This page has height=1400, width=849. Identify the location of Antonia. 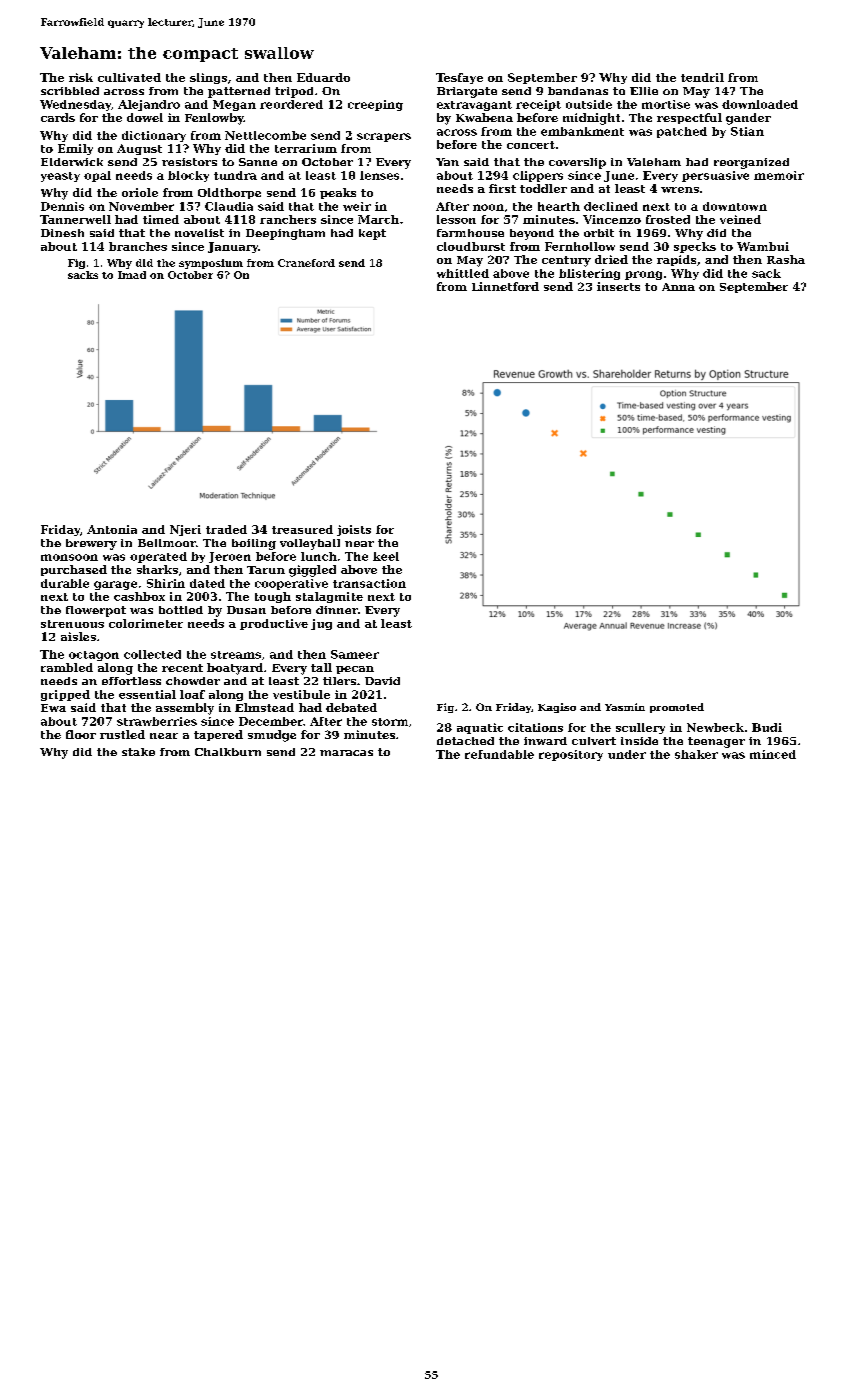
(112, 529).
